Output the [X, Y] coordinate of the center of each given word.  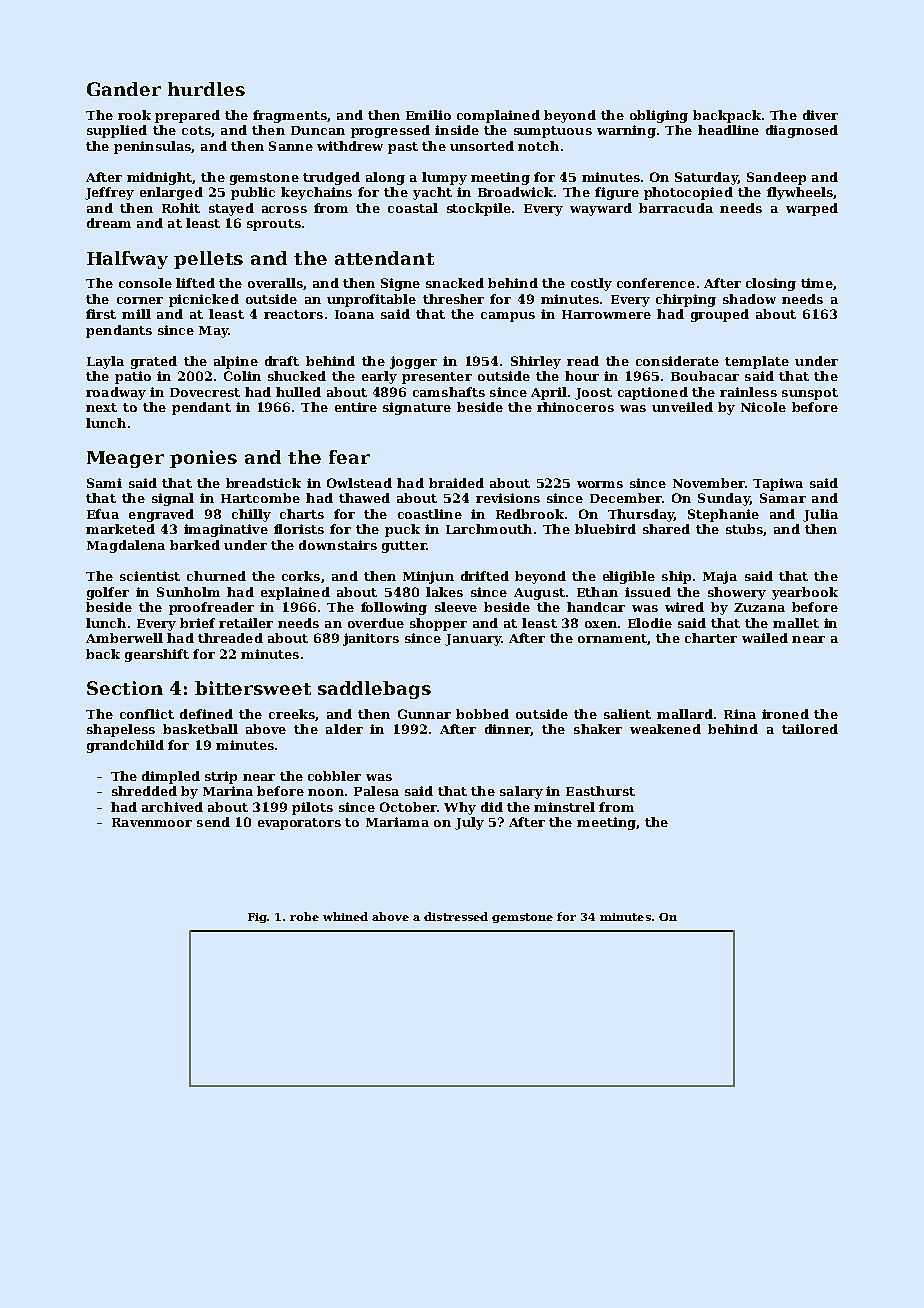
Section [125, 688]
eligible [629, 577]
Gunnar [424, 714]
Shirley [536, 362]
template [757, 362]
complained [498, 116]
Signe [400, 284]
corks [301, 576]
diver [820, 115]
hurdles [206, 89]
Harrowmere [606, 314]
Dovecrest [205, 392]
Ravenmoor [152, 822]
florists [299, 529]
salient [627, 714]
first [101, 314]
